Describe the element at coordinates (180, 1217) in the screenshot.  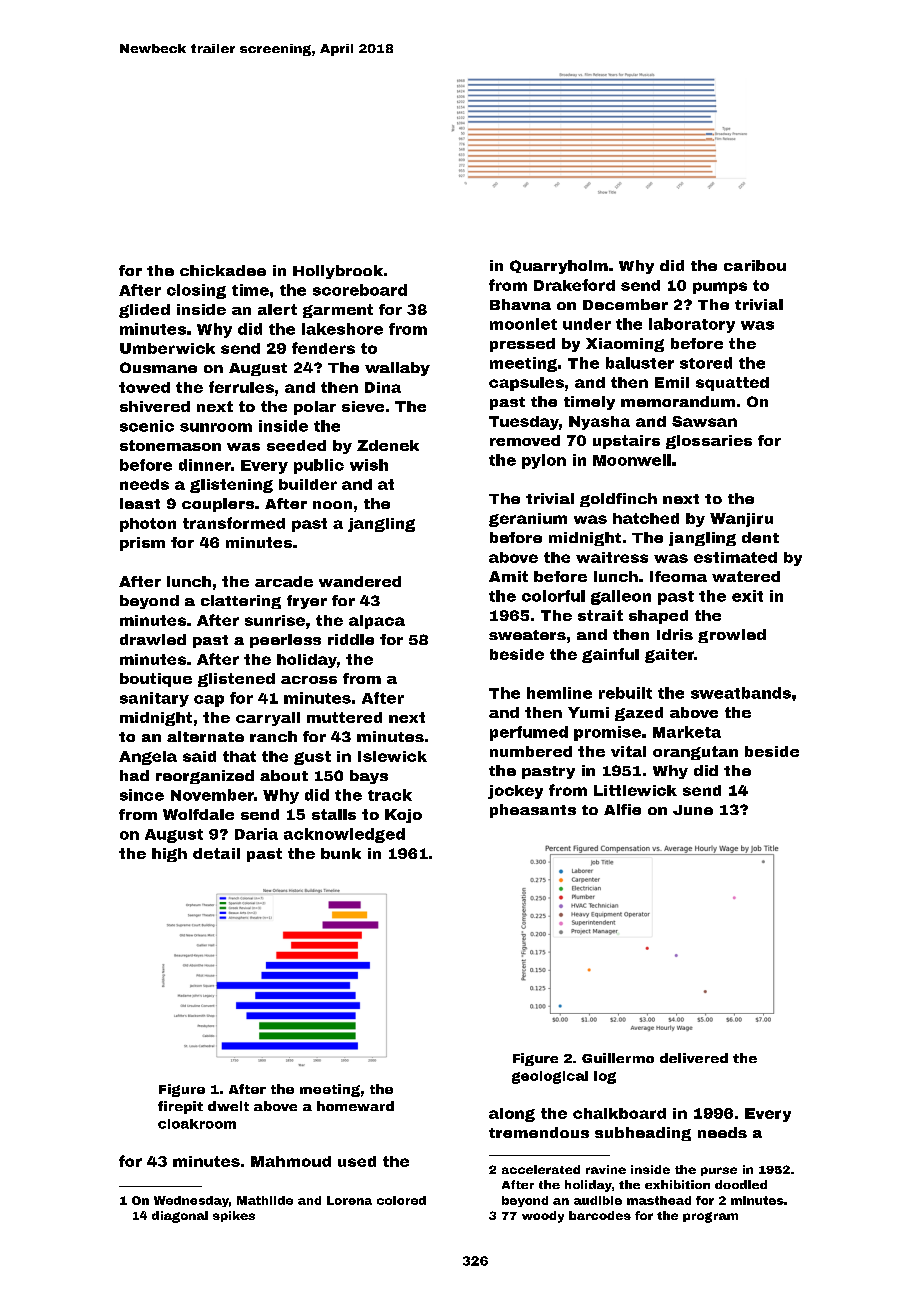
I see `diagonal` at that location.
